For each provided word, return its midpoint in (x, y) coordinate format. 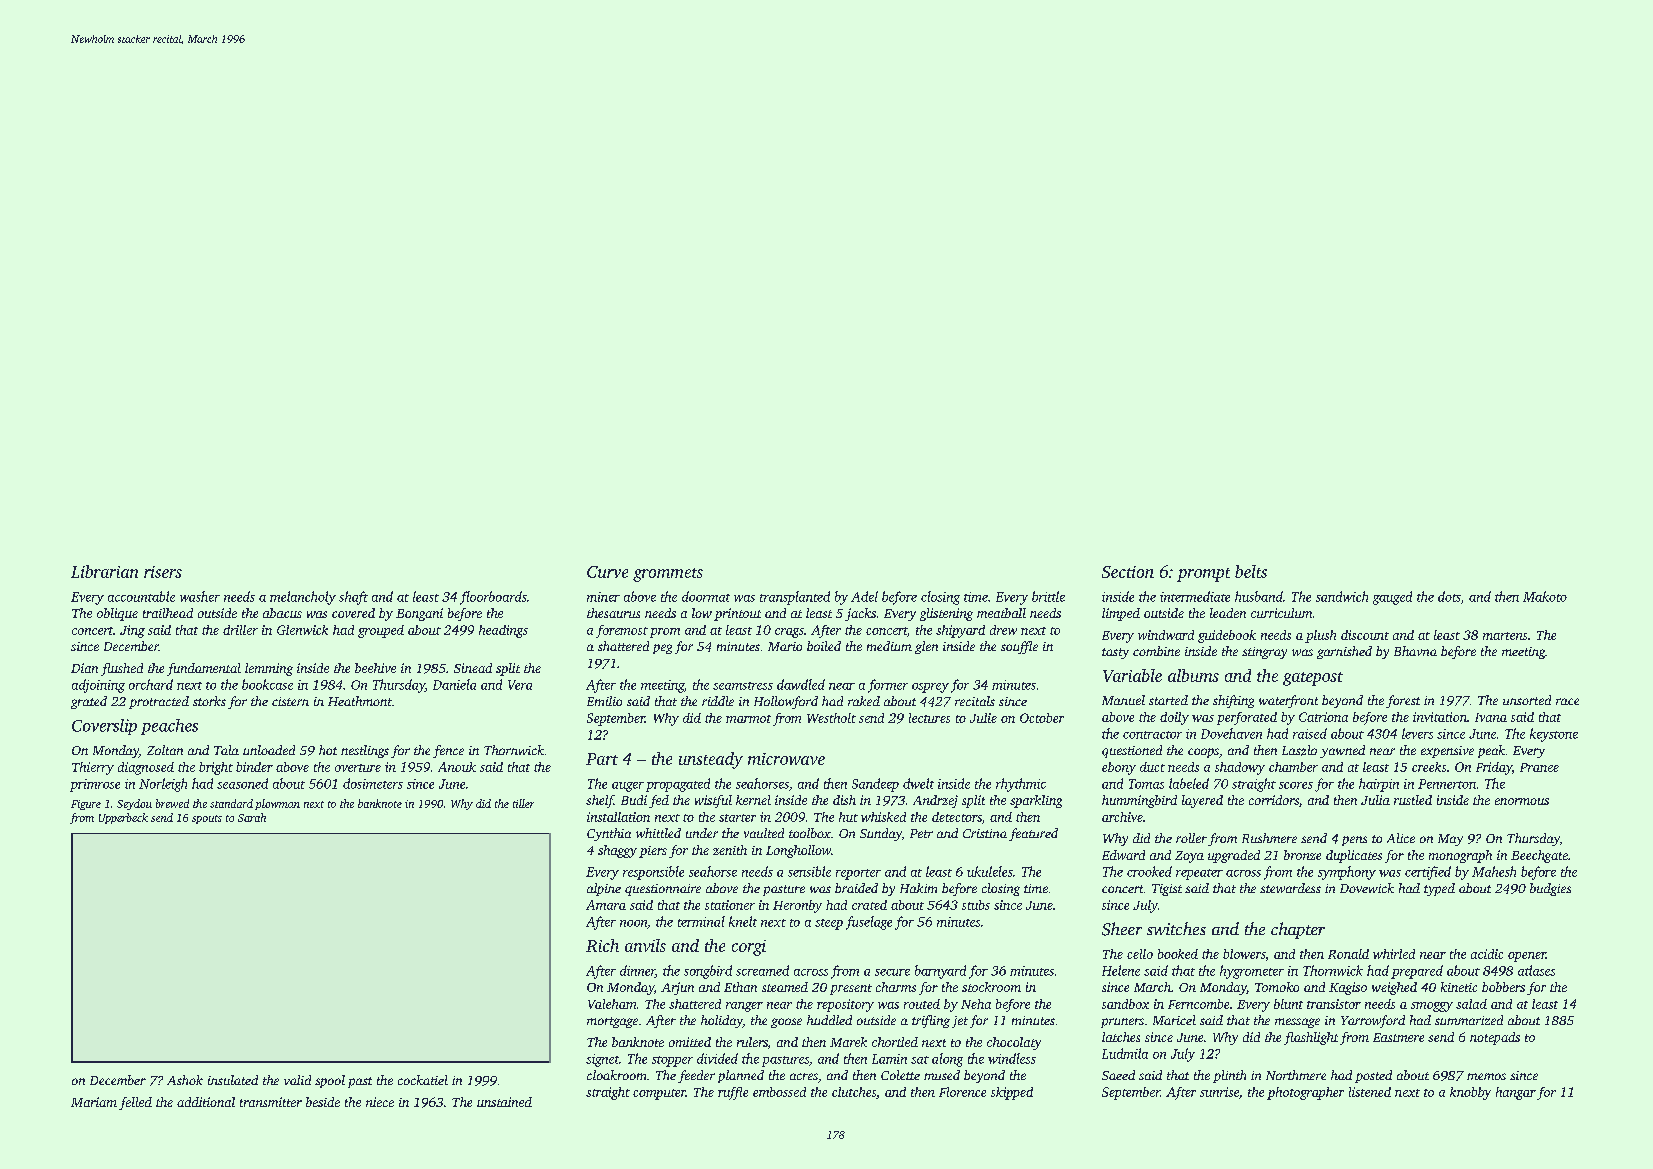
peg (662, 649)
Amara (606, 905)
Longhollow (798, 851)
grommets (668, 575)
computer (659, 1094)
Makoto (1545, 596)
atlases (1536, 970)
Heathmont (360, 701)
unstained (504, 1102)
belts (1251, 571)
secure (892, 972)
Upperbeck (123, 818)
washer (200, 596)
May (1450, 840)
